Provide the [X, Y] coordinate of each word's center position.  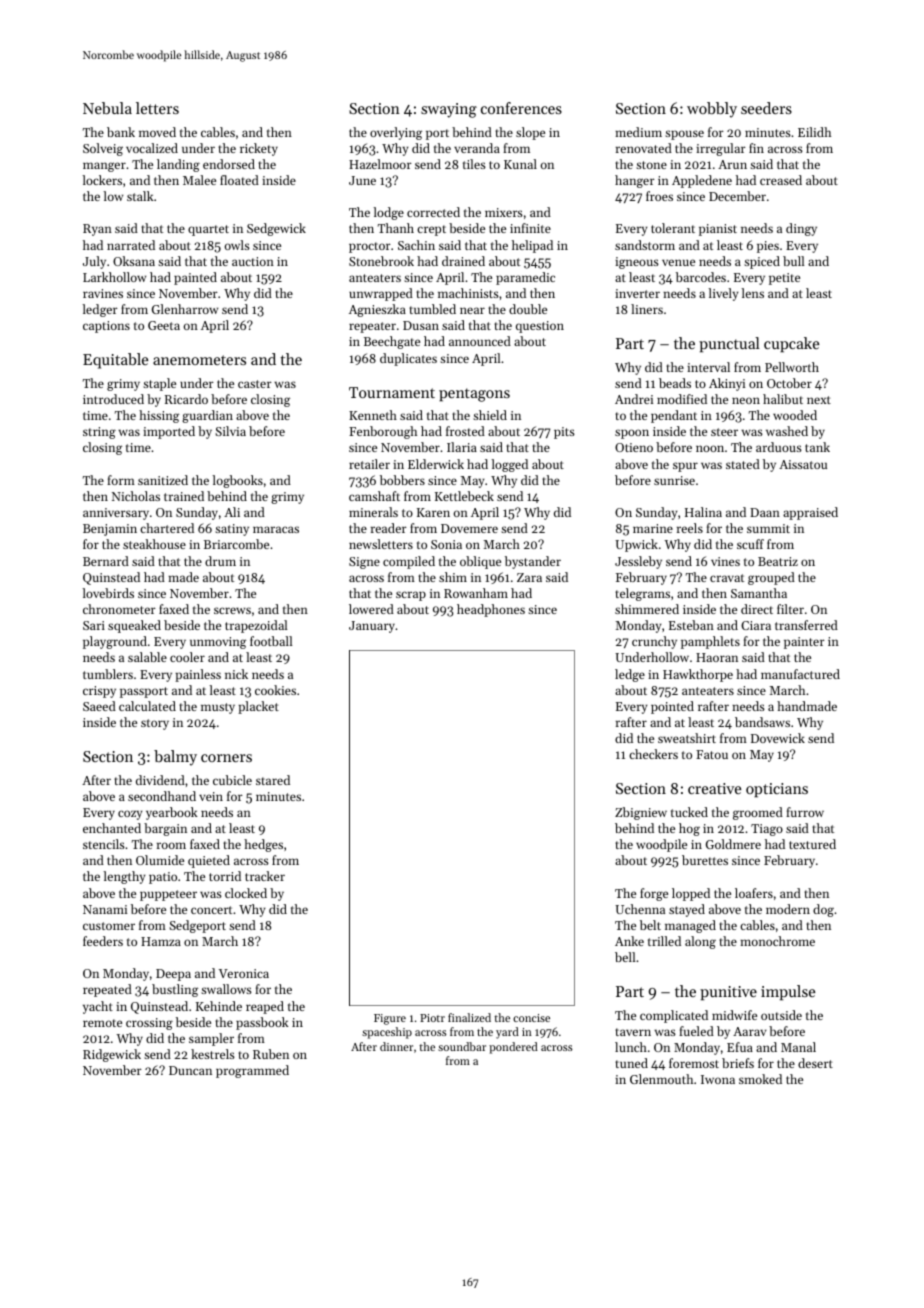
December [737, 196]
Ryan [97, 230]
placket [258, 707]
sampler [211, 1039]
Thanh [396, 228]
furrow [805, 812]
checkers [653, 754]
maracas [276, 529]
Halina [703, 512]
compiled [409, 562]
